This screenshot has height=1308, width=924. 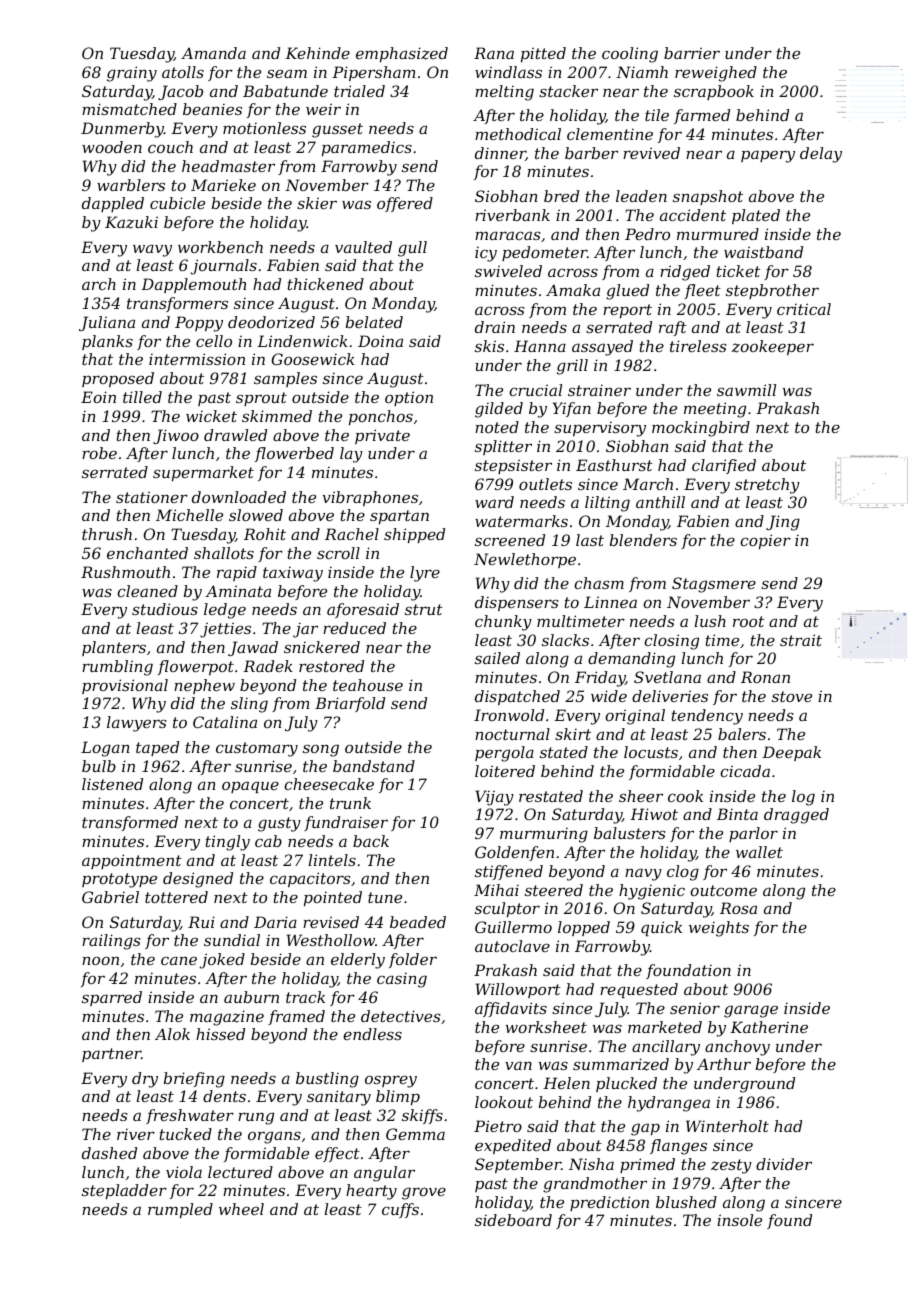 I want to click on murmuring, so click(x=544, y=835).
